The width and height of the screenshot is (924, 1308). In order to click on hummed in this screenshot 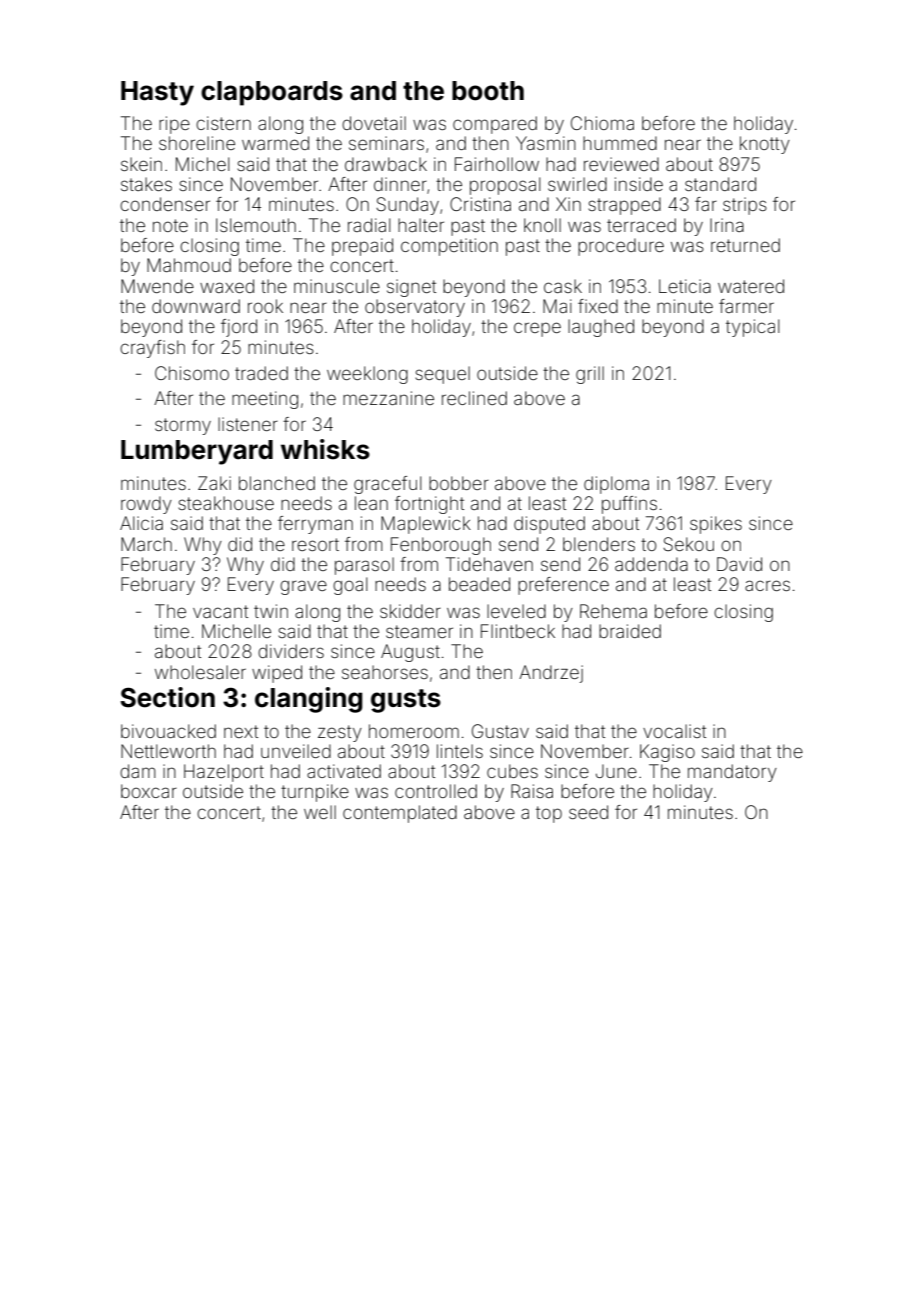, I will do `click(620, 143)`.
